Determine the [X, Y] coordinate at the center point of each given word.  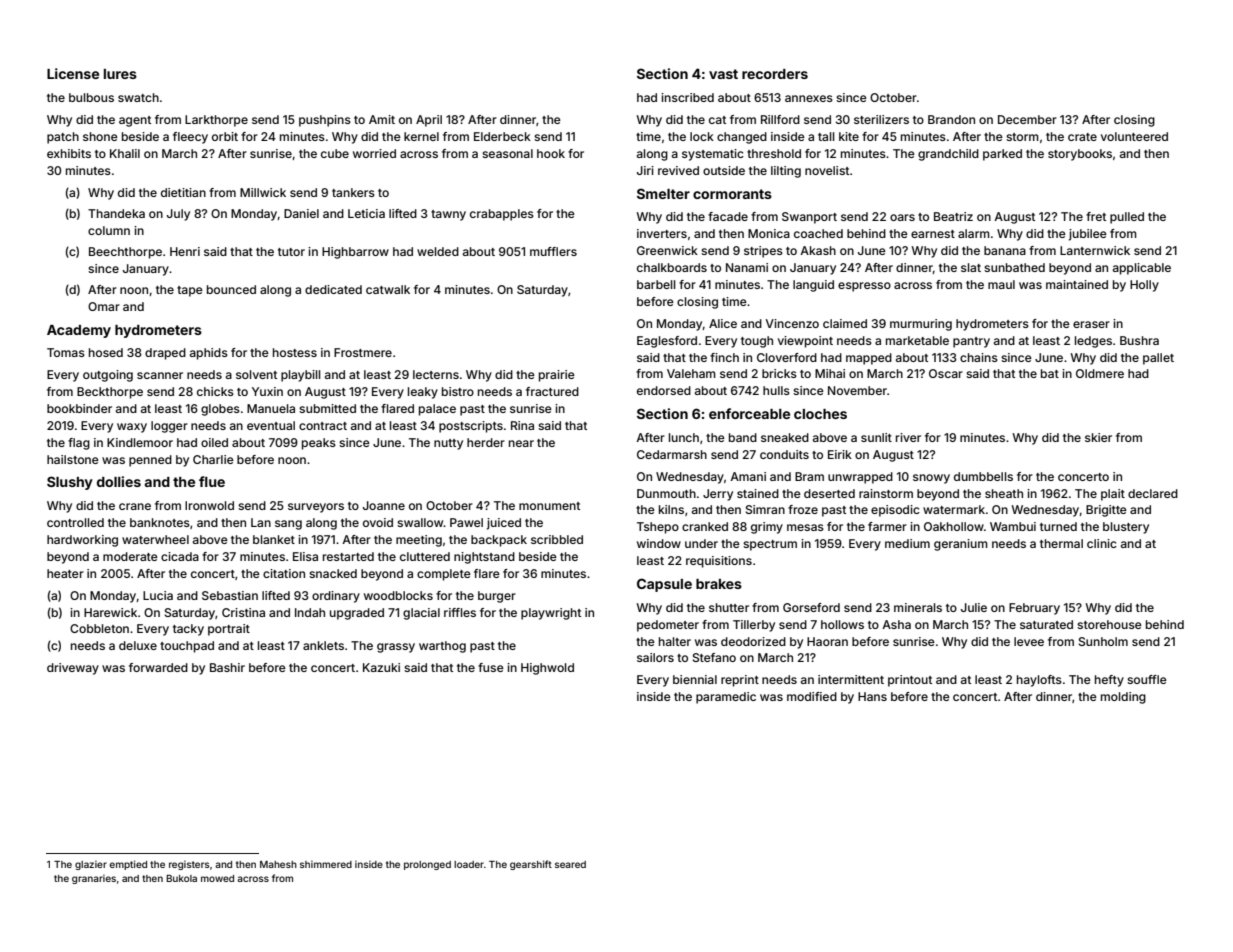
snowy [931, 479]
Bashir [227, 667]
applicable [1142, 269]
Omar [104, 306]
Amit [382, 119]
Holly [1144, 286]
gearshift [531, 865]
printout [910, 681]
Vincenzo [792, 323]
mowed [217, 878]
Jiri [645, 170]
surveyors [316, 508]
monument [549, 506]
